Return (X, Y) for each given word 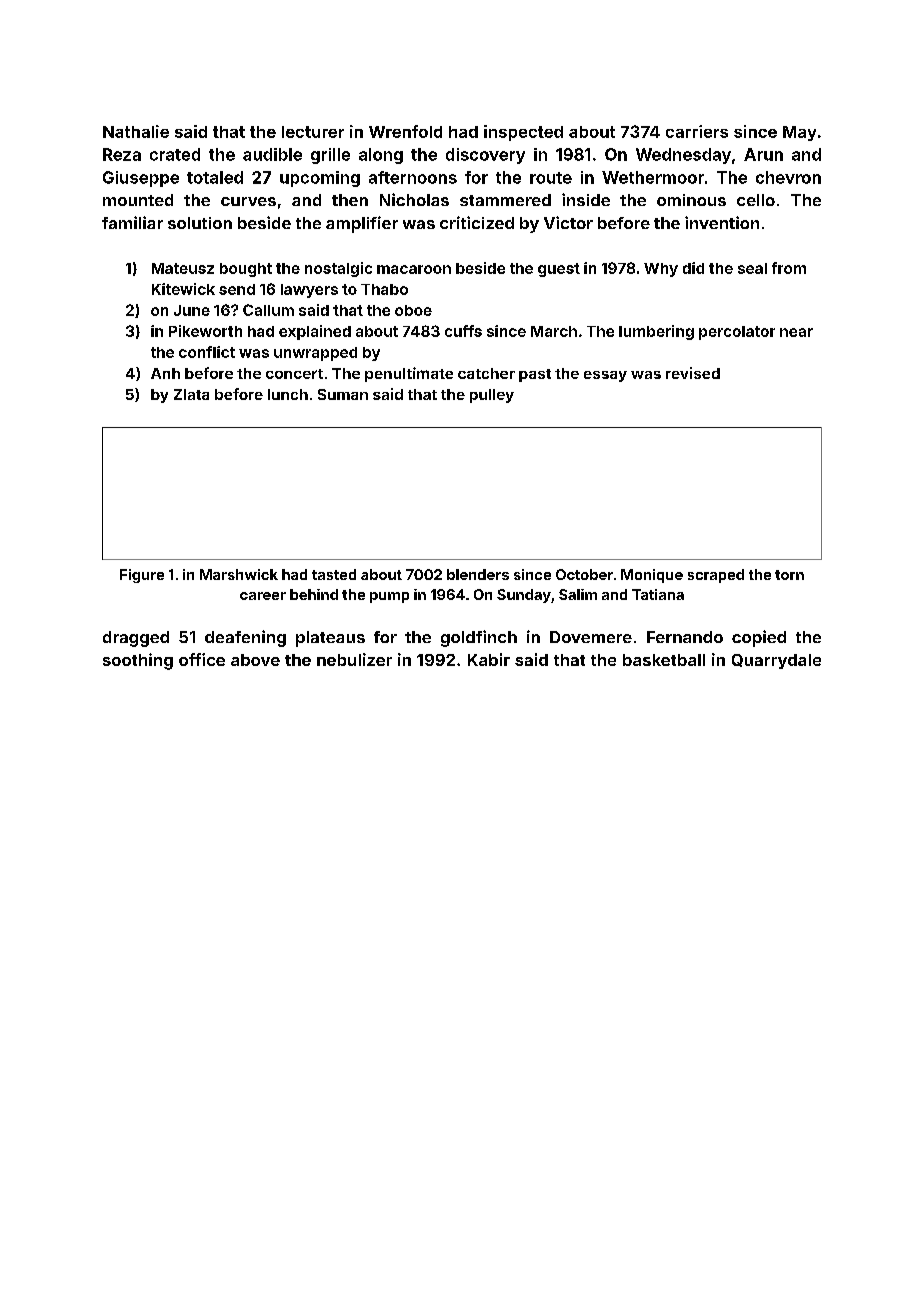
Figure (142, 576)
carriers (697, 131)
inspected (523, 133)
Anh (165, 373)
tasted (334, 574)
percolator (737, 333)
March (554, 331)
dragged (136, 639)
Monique (652, 576)
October (584, 574)
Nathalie (136, 131)
